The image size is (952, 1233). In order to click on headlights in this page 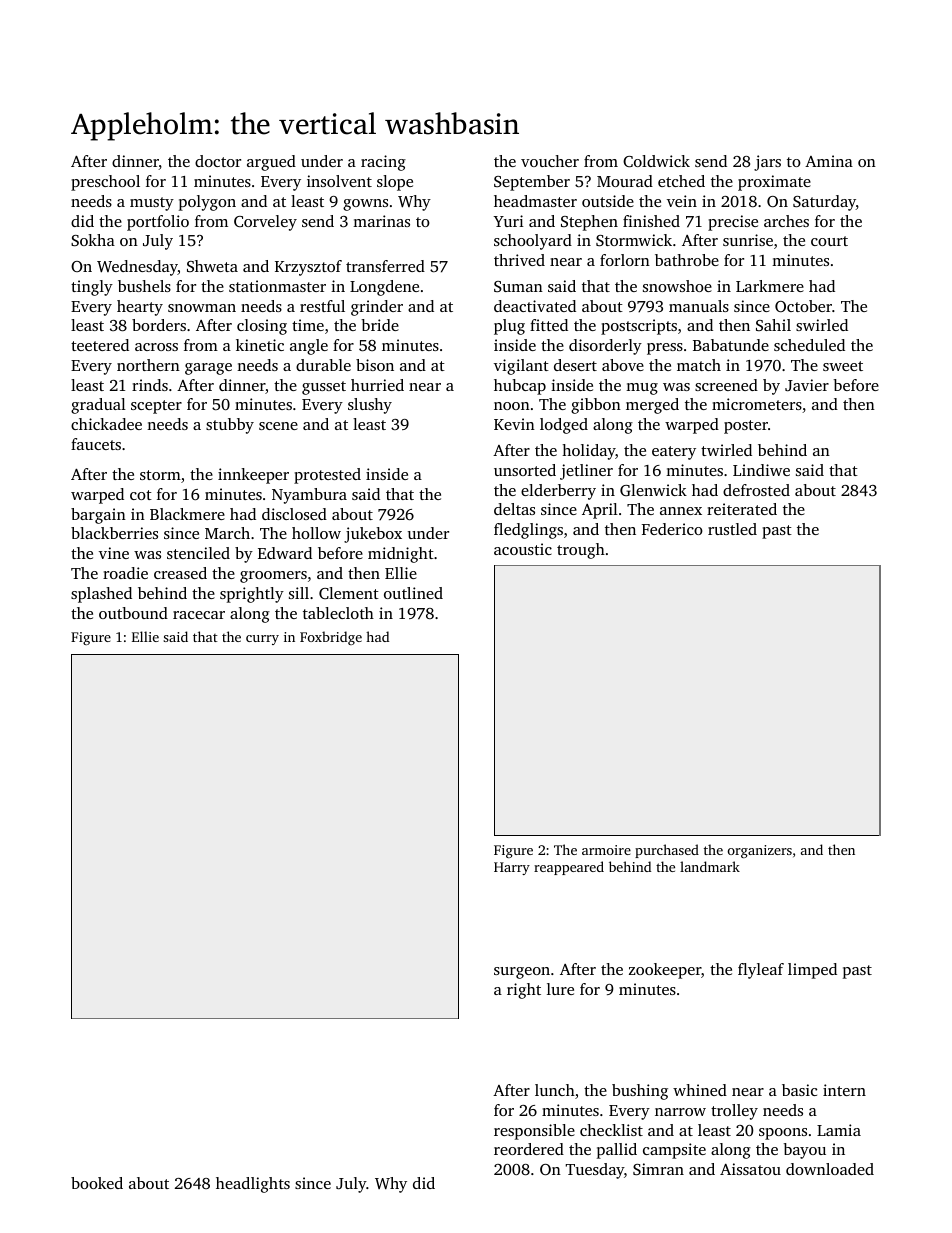, I will do `click(253, 1185)`.
